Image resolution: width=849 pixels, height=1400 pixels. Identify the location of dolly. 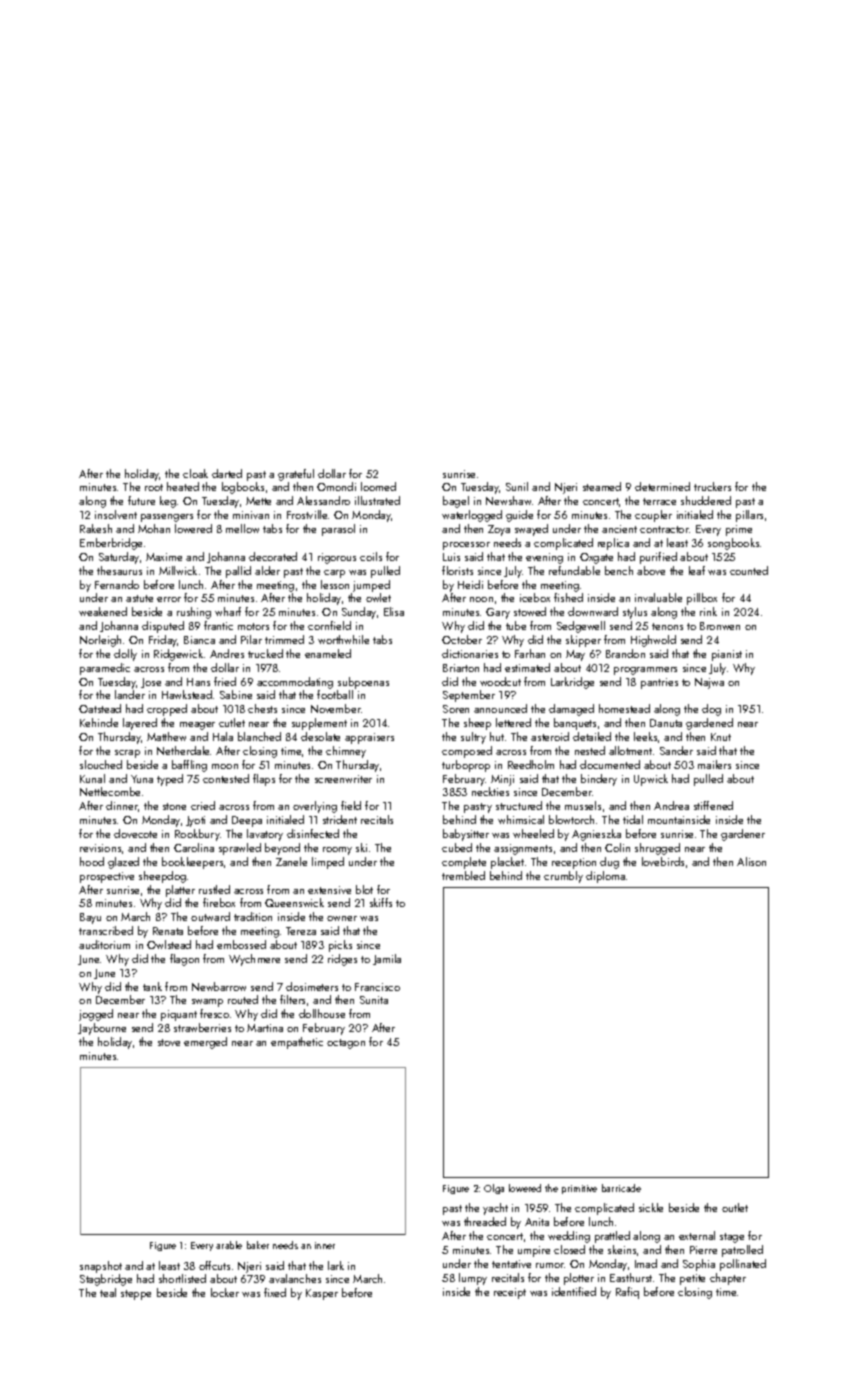
(125, 655).
